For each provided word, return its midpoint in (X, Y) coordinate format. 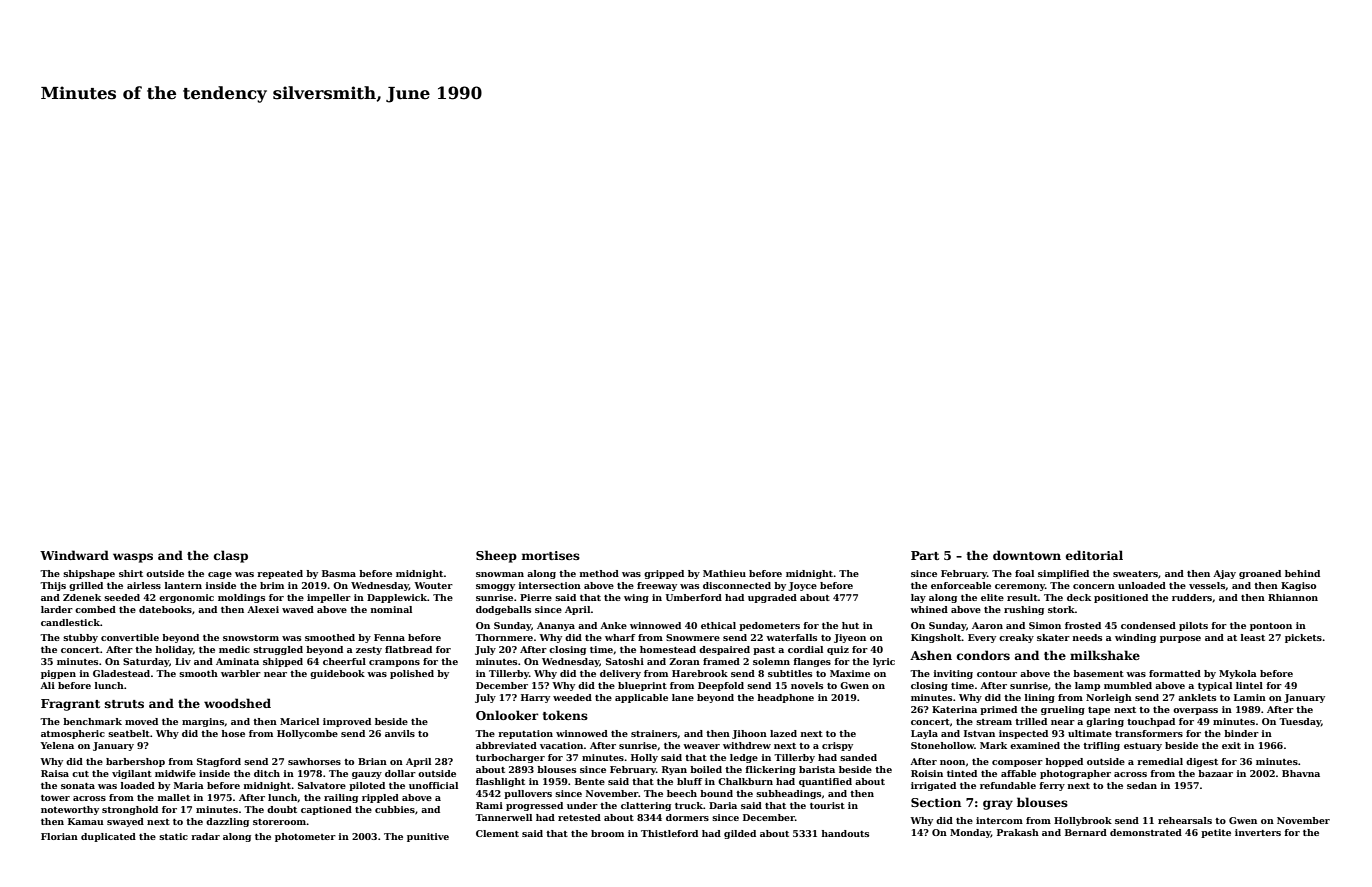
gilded (740, 834)
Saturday (146, 662)
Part (925, 555)
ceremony (1020, 587)
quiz (838, 650)
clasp (231, 556)
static (173, 836)
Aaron (987, 625)
